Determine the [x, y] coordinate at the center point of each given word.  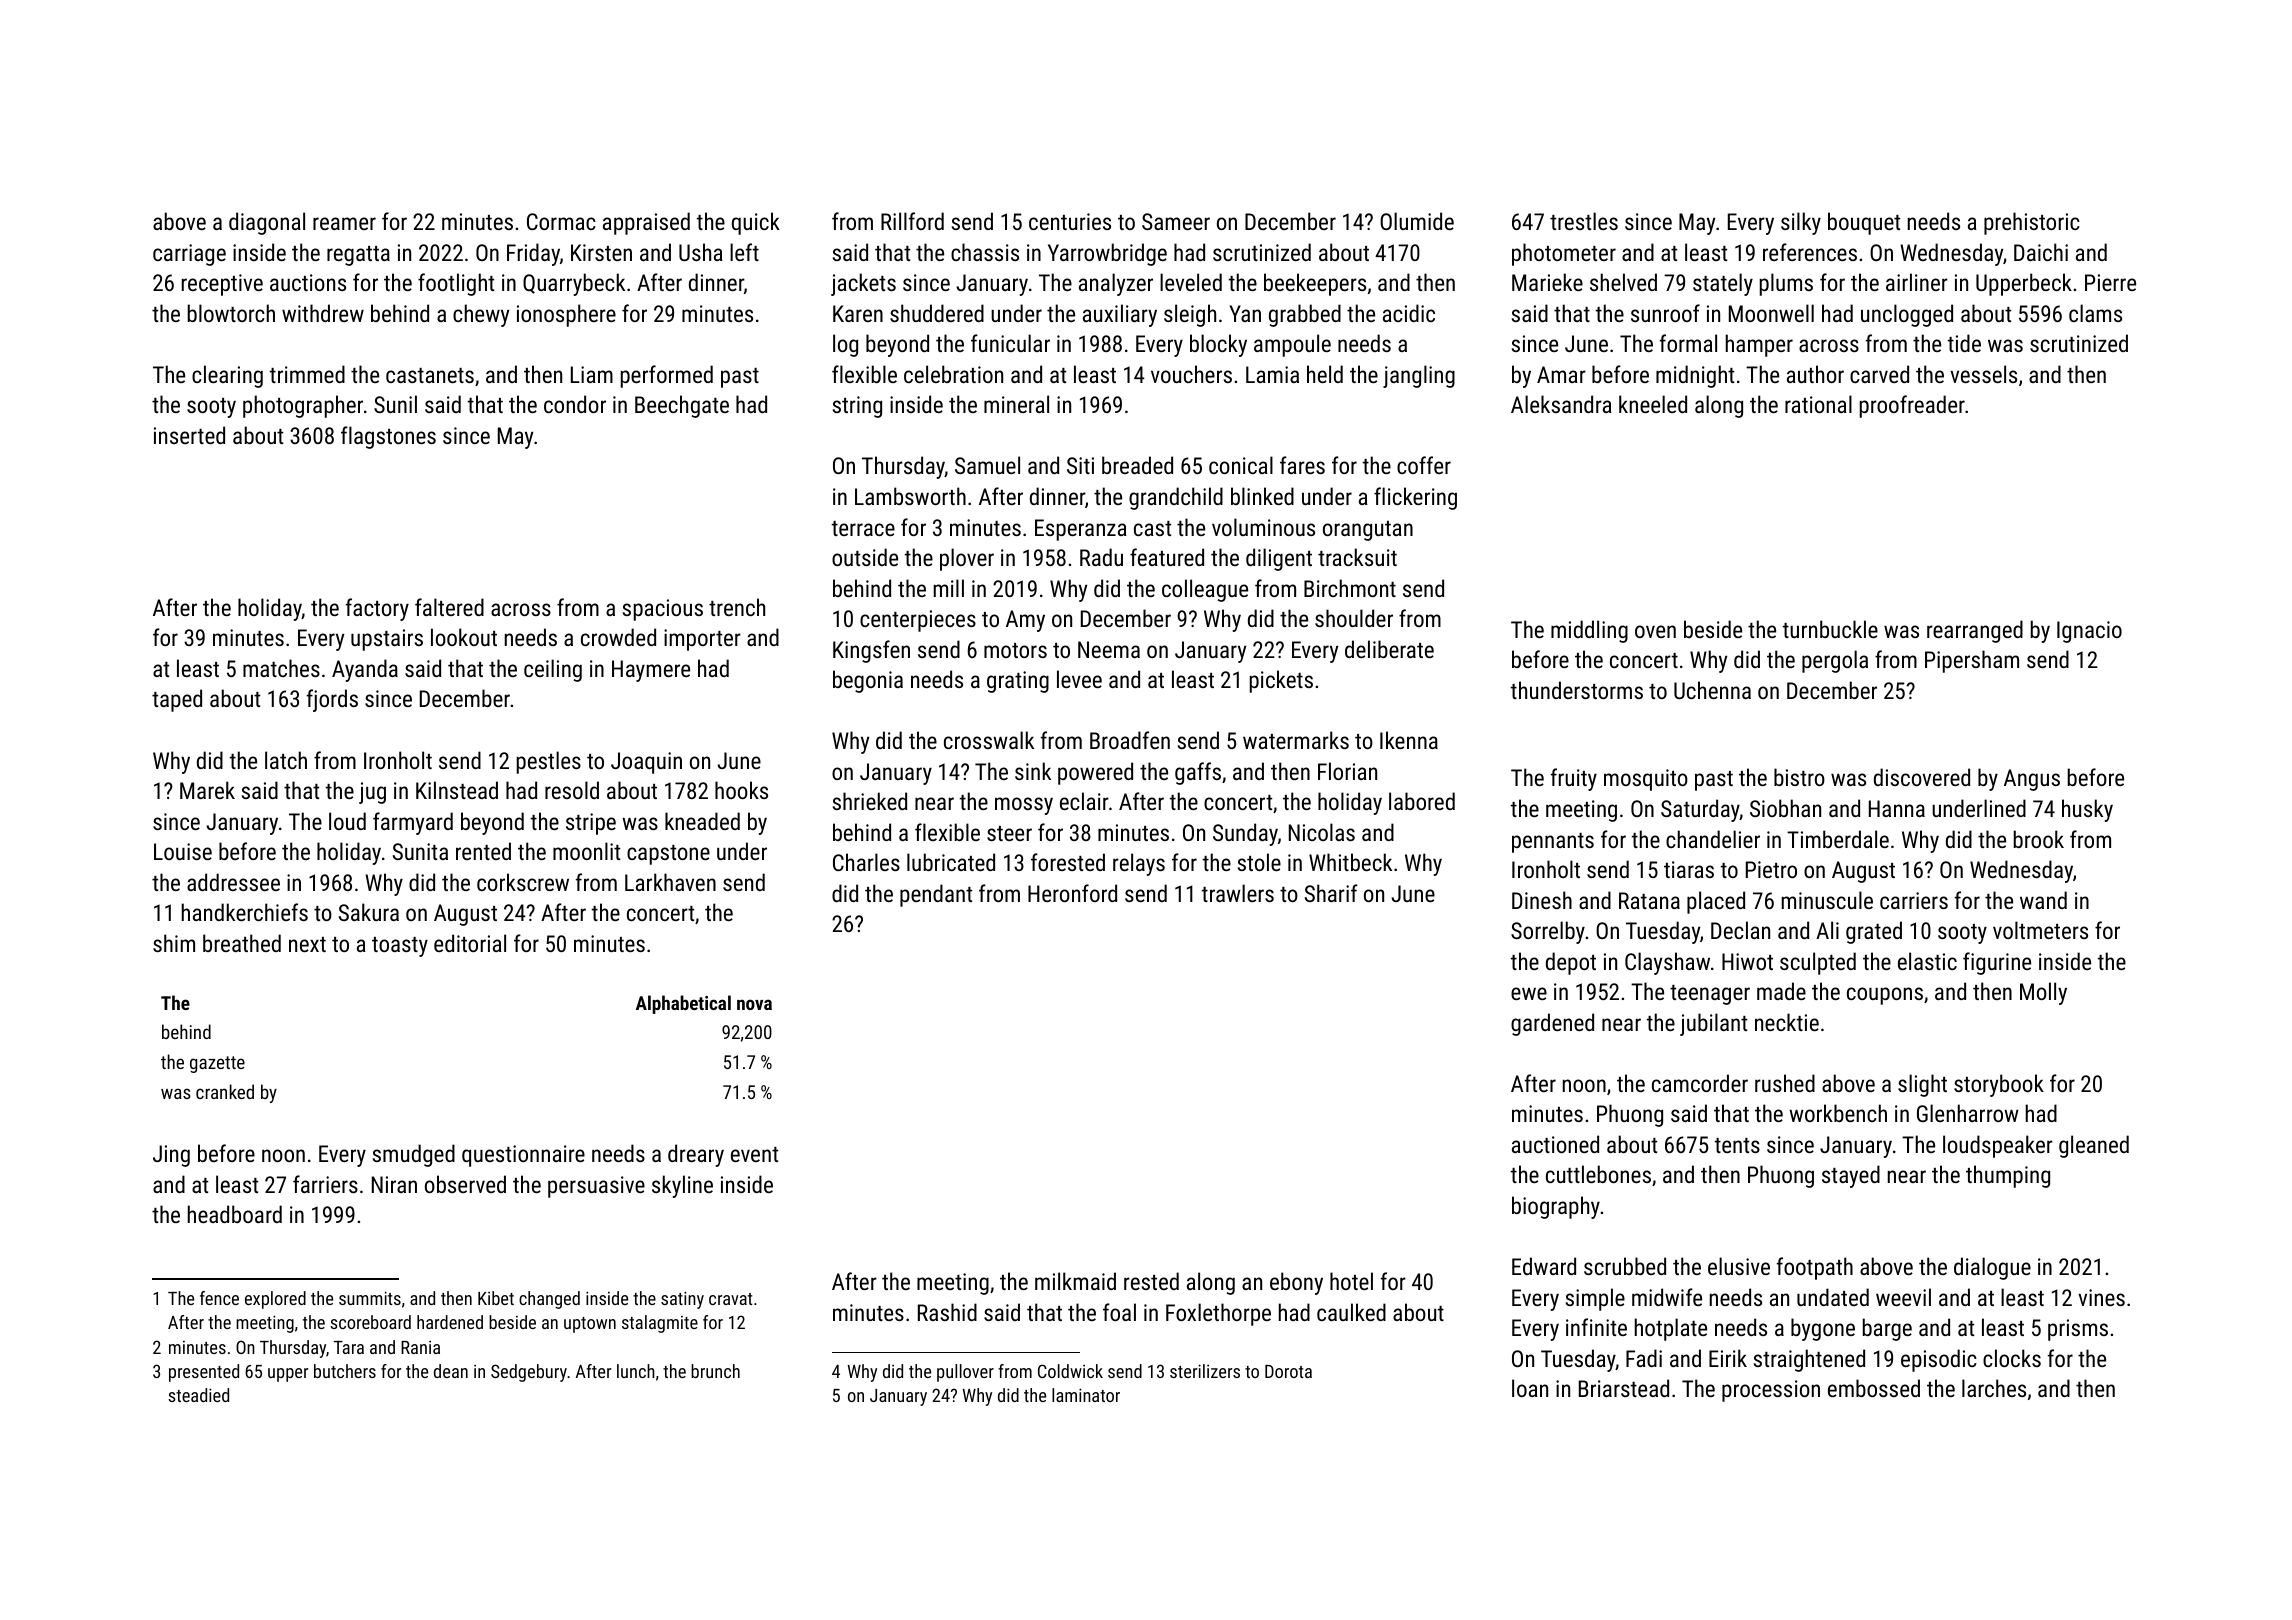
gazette [217, 1064]
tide [1964, 343]
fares [1302, 465]
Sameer [1176, 221]
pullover [965, 1373]
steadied [198, 1395]
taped [177, 700]
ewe [1529, 993]
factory [377, 609]
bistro [1799, 777]
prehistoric [2032, 223]
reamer [344, 223]
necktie [1787, 1022]
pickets [1281, 681]
